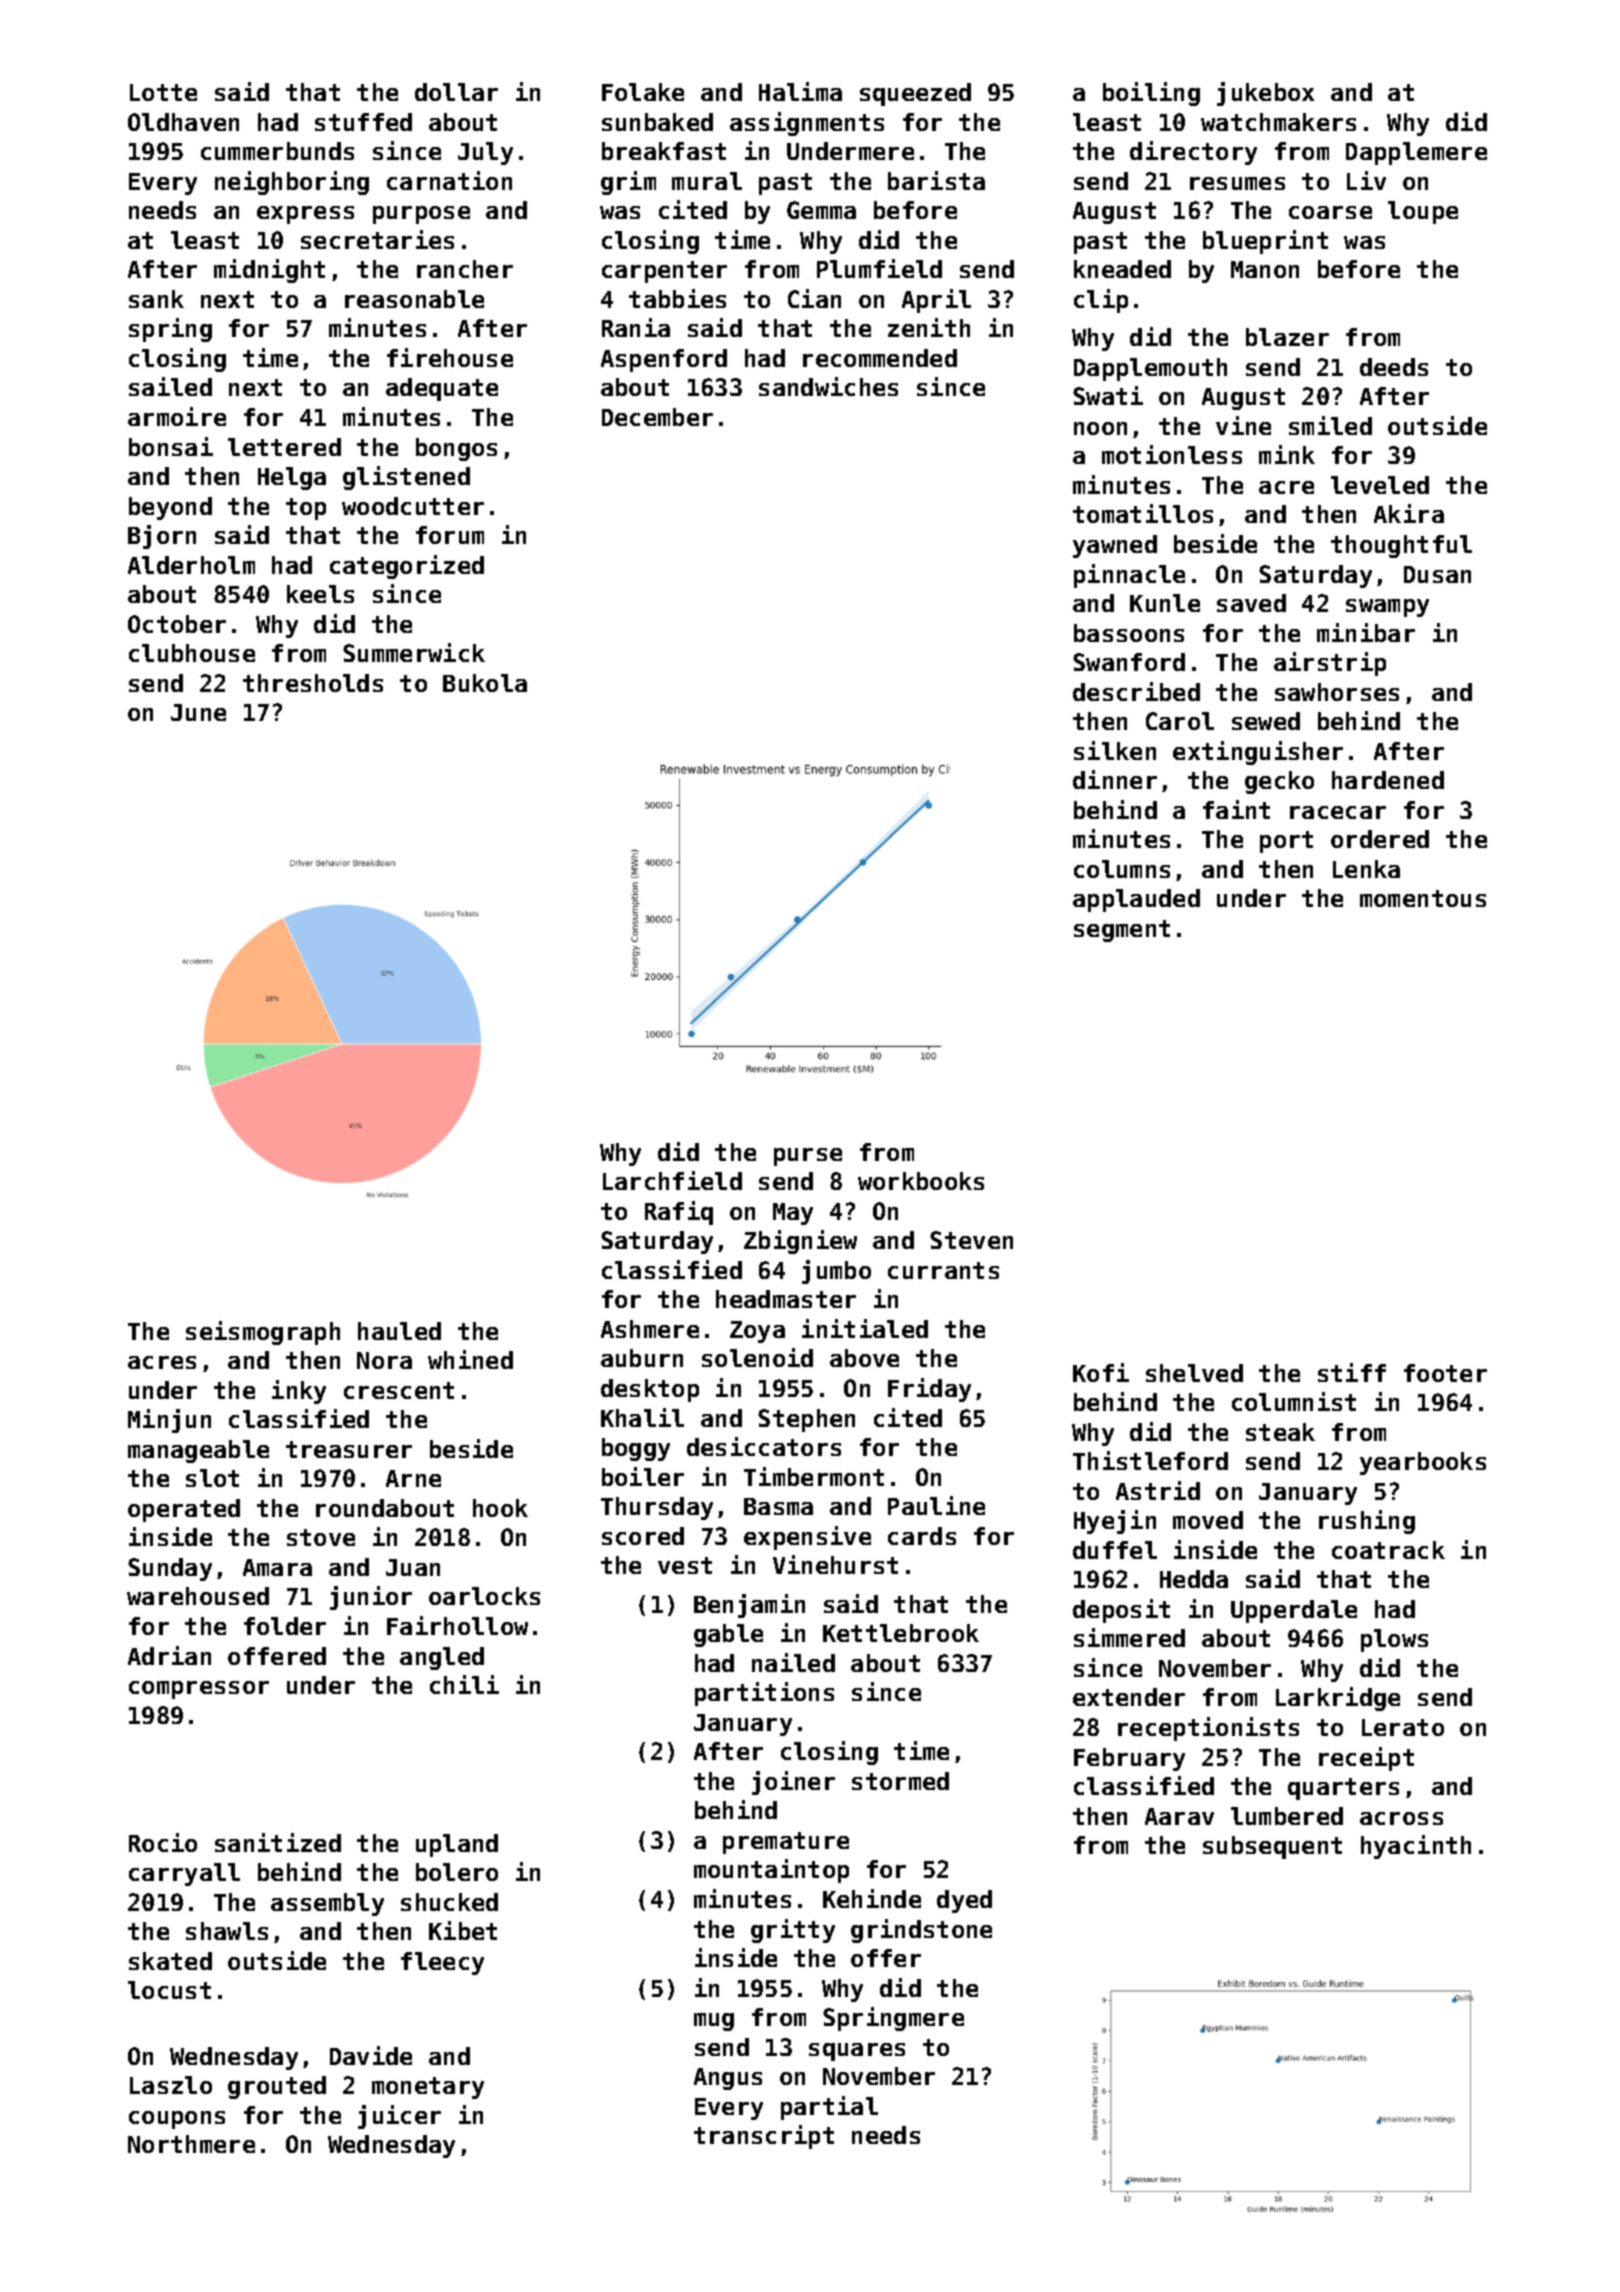 This page has width=1620, height=2292. What do you see at coordinates (921, 1931) in the page?
I see `grindstone` at bounding box center [921, 1931].
